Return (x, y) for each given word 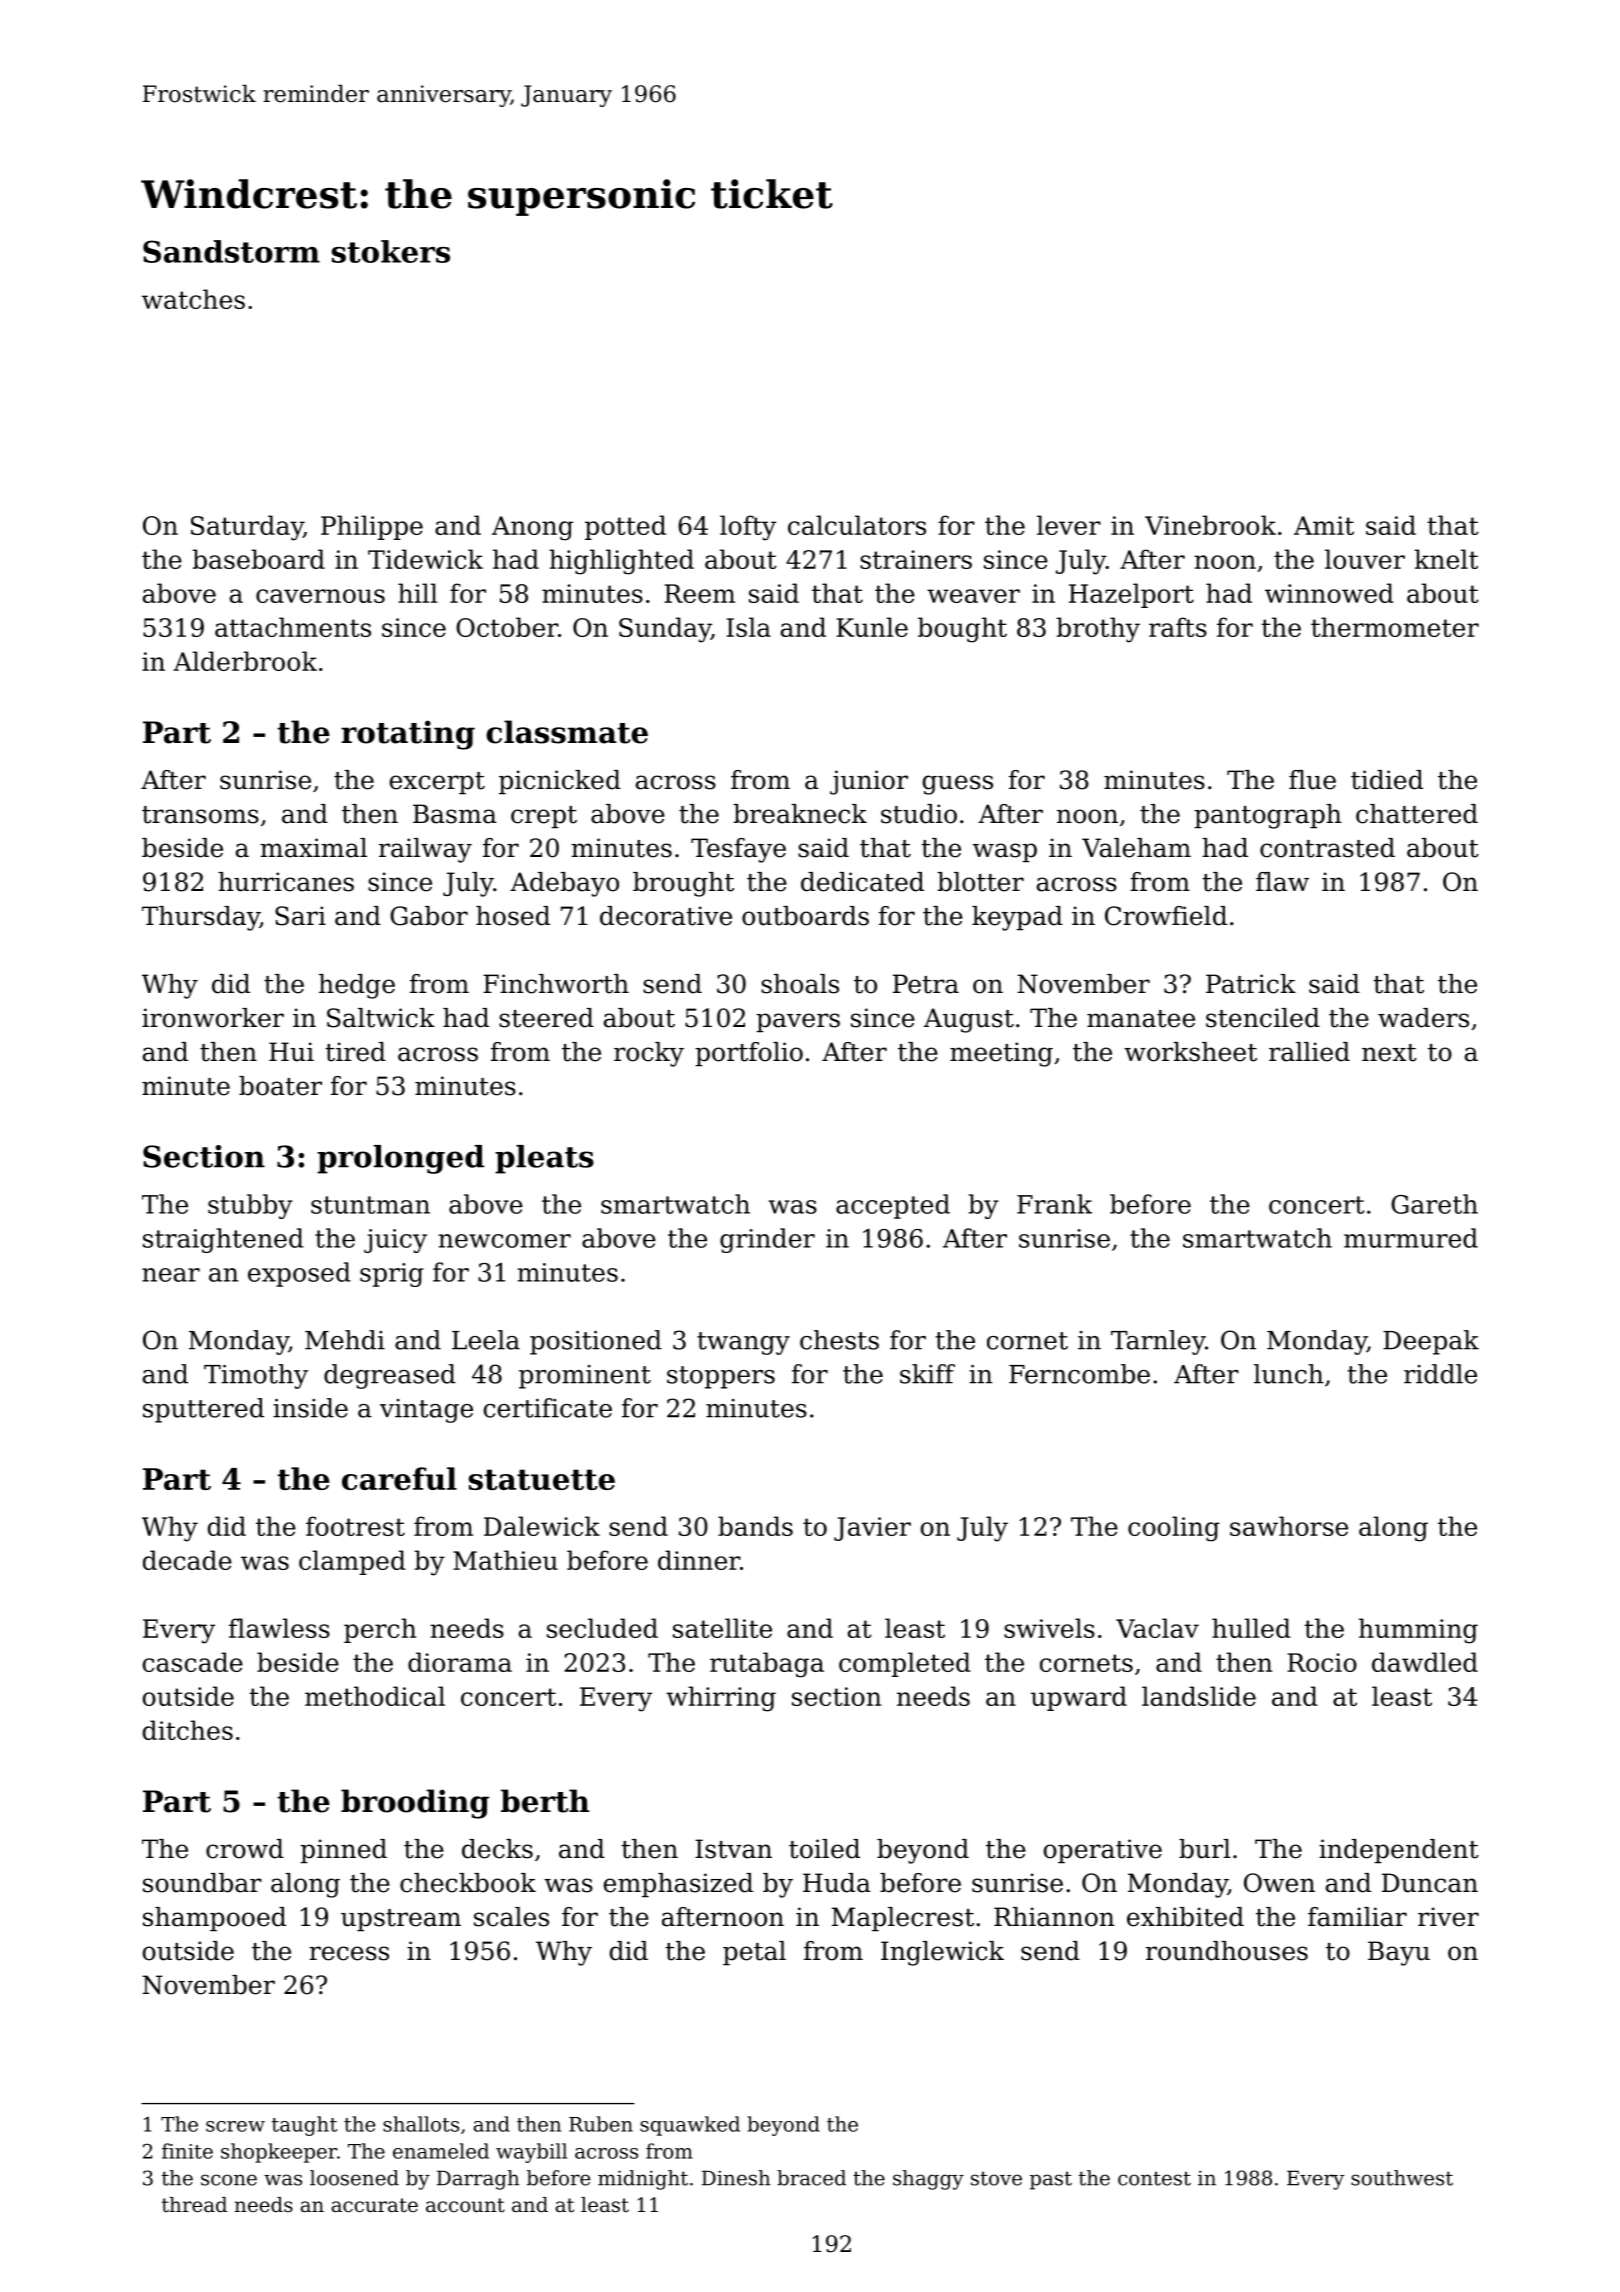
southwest (1402, 2178)
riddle (1440, 1374)
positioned (596, 1342)
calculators (857, 525)
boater (280, 1086)
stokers (391, 251)
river (1448, 1917)
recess (349, 1953)
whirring (721, 1699)
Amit (1324, 525)
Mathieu (505, 1560)
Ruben (601, 2124)
